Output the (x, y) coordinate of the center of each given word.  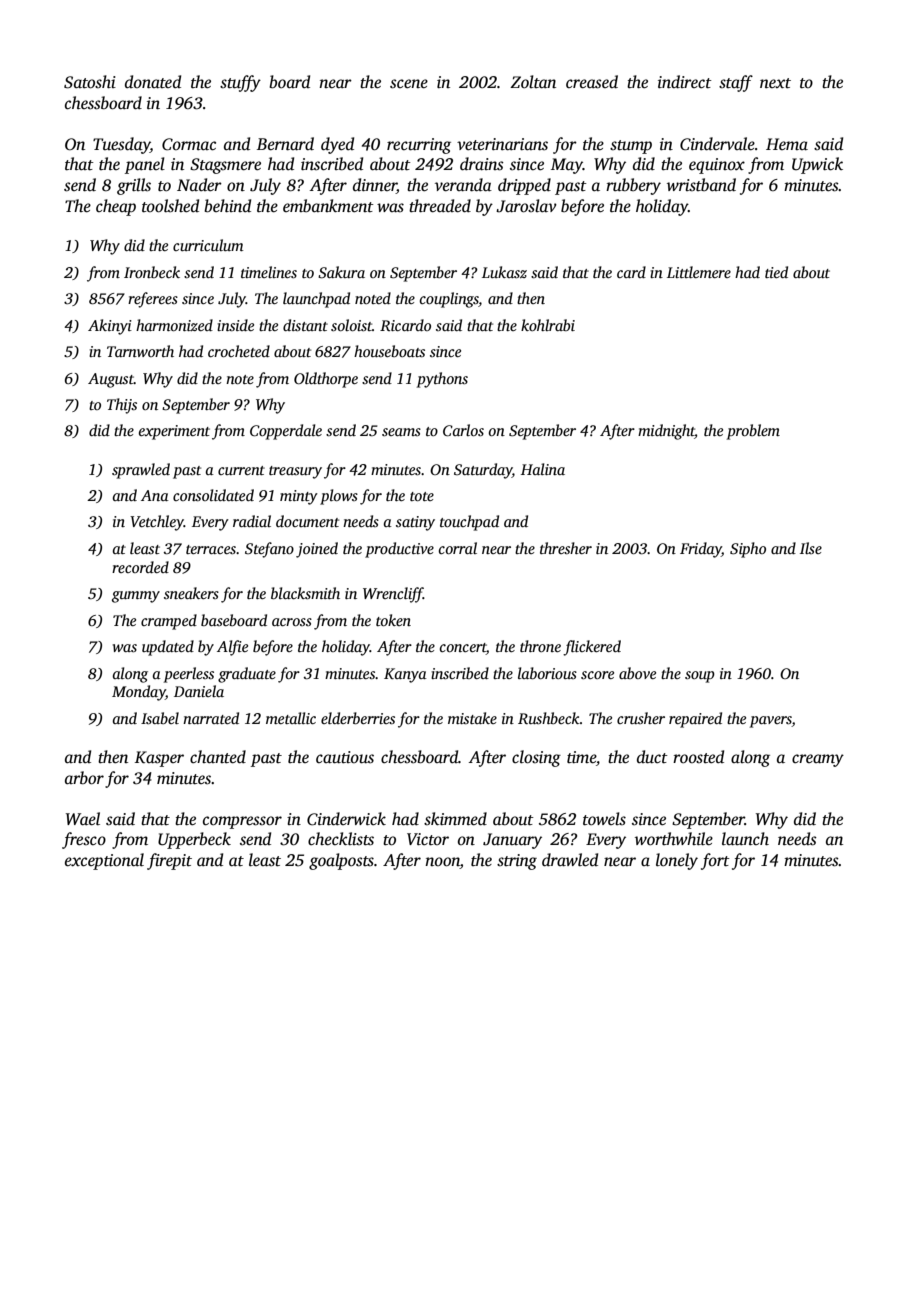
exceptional (104, 861)
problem (753, 432)
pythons (442, 380)
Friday (701, 550)
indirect (685, 82)
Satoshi (90, 82)
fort (715, 861)
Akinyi (110, 327)
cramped (169, 622)
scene (409, 84)
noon (442, 863)
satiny (415, 523)
